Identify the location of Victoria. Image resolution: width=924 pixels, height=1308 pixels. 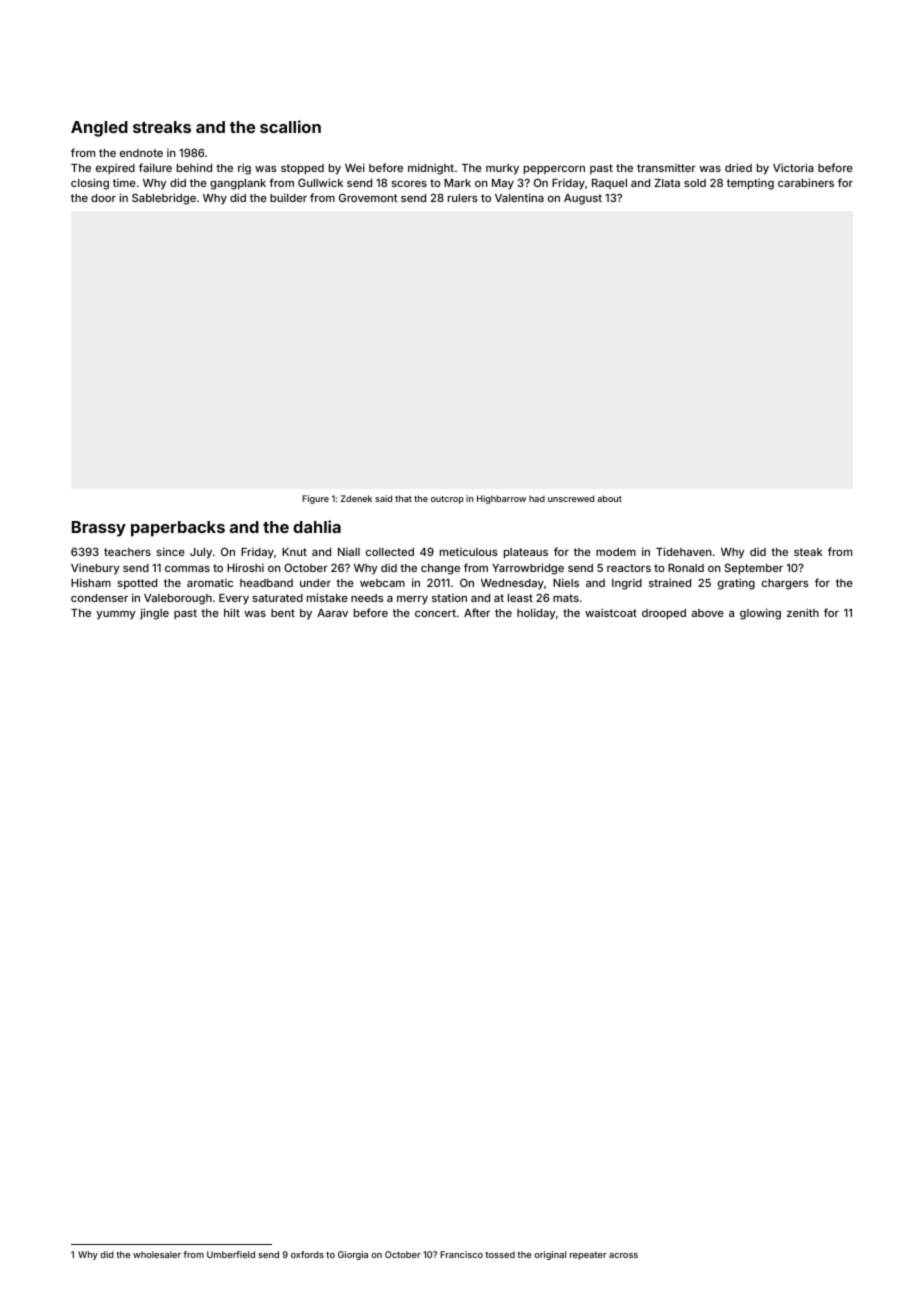
(793, 167).
